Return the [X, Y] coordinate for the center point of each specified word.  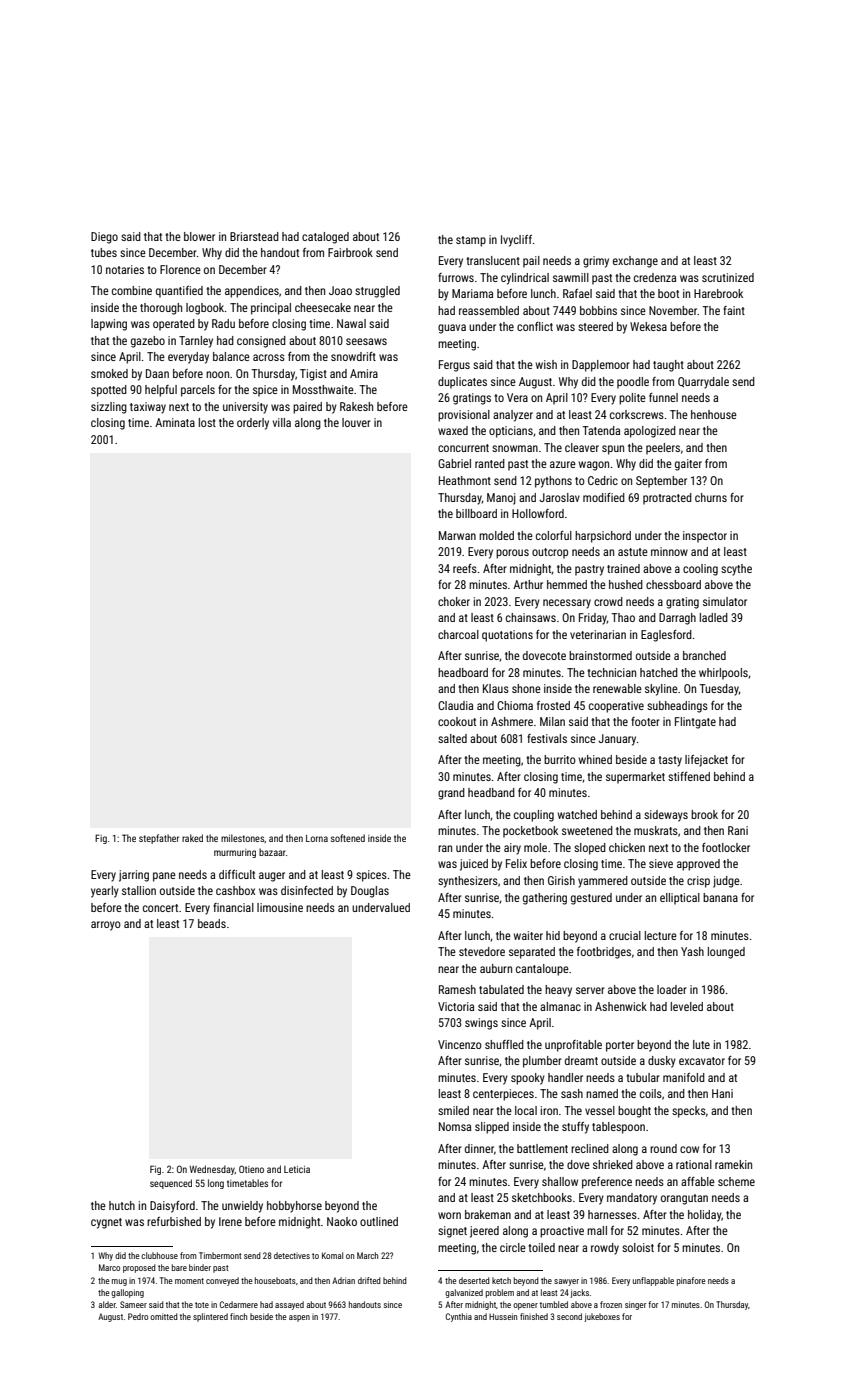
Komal [332, 1255]
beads [212, 923]
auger [272, 877]
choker [454, 601]
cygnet [106, 1223]
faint [734, 310]
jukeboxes [602, 1317]
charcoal [458, 634]
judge [726, 882]
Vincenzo [460, 1044]
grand [451, 794]
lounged [726, 953]
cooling [700, 570]
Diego [104, 238]
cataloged [325, 238]
